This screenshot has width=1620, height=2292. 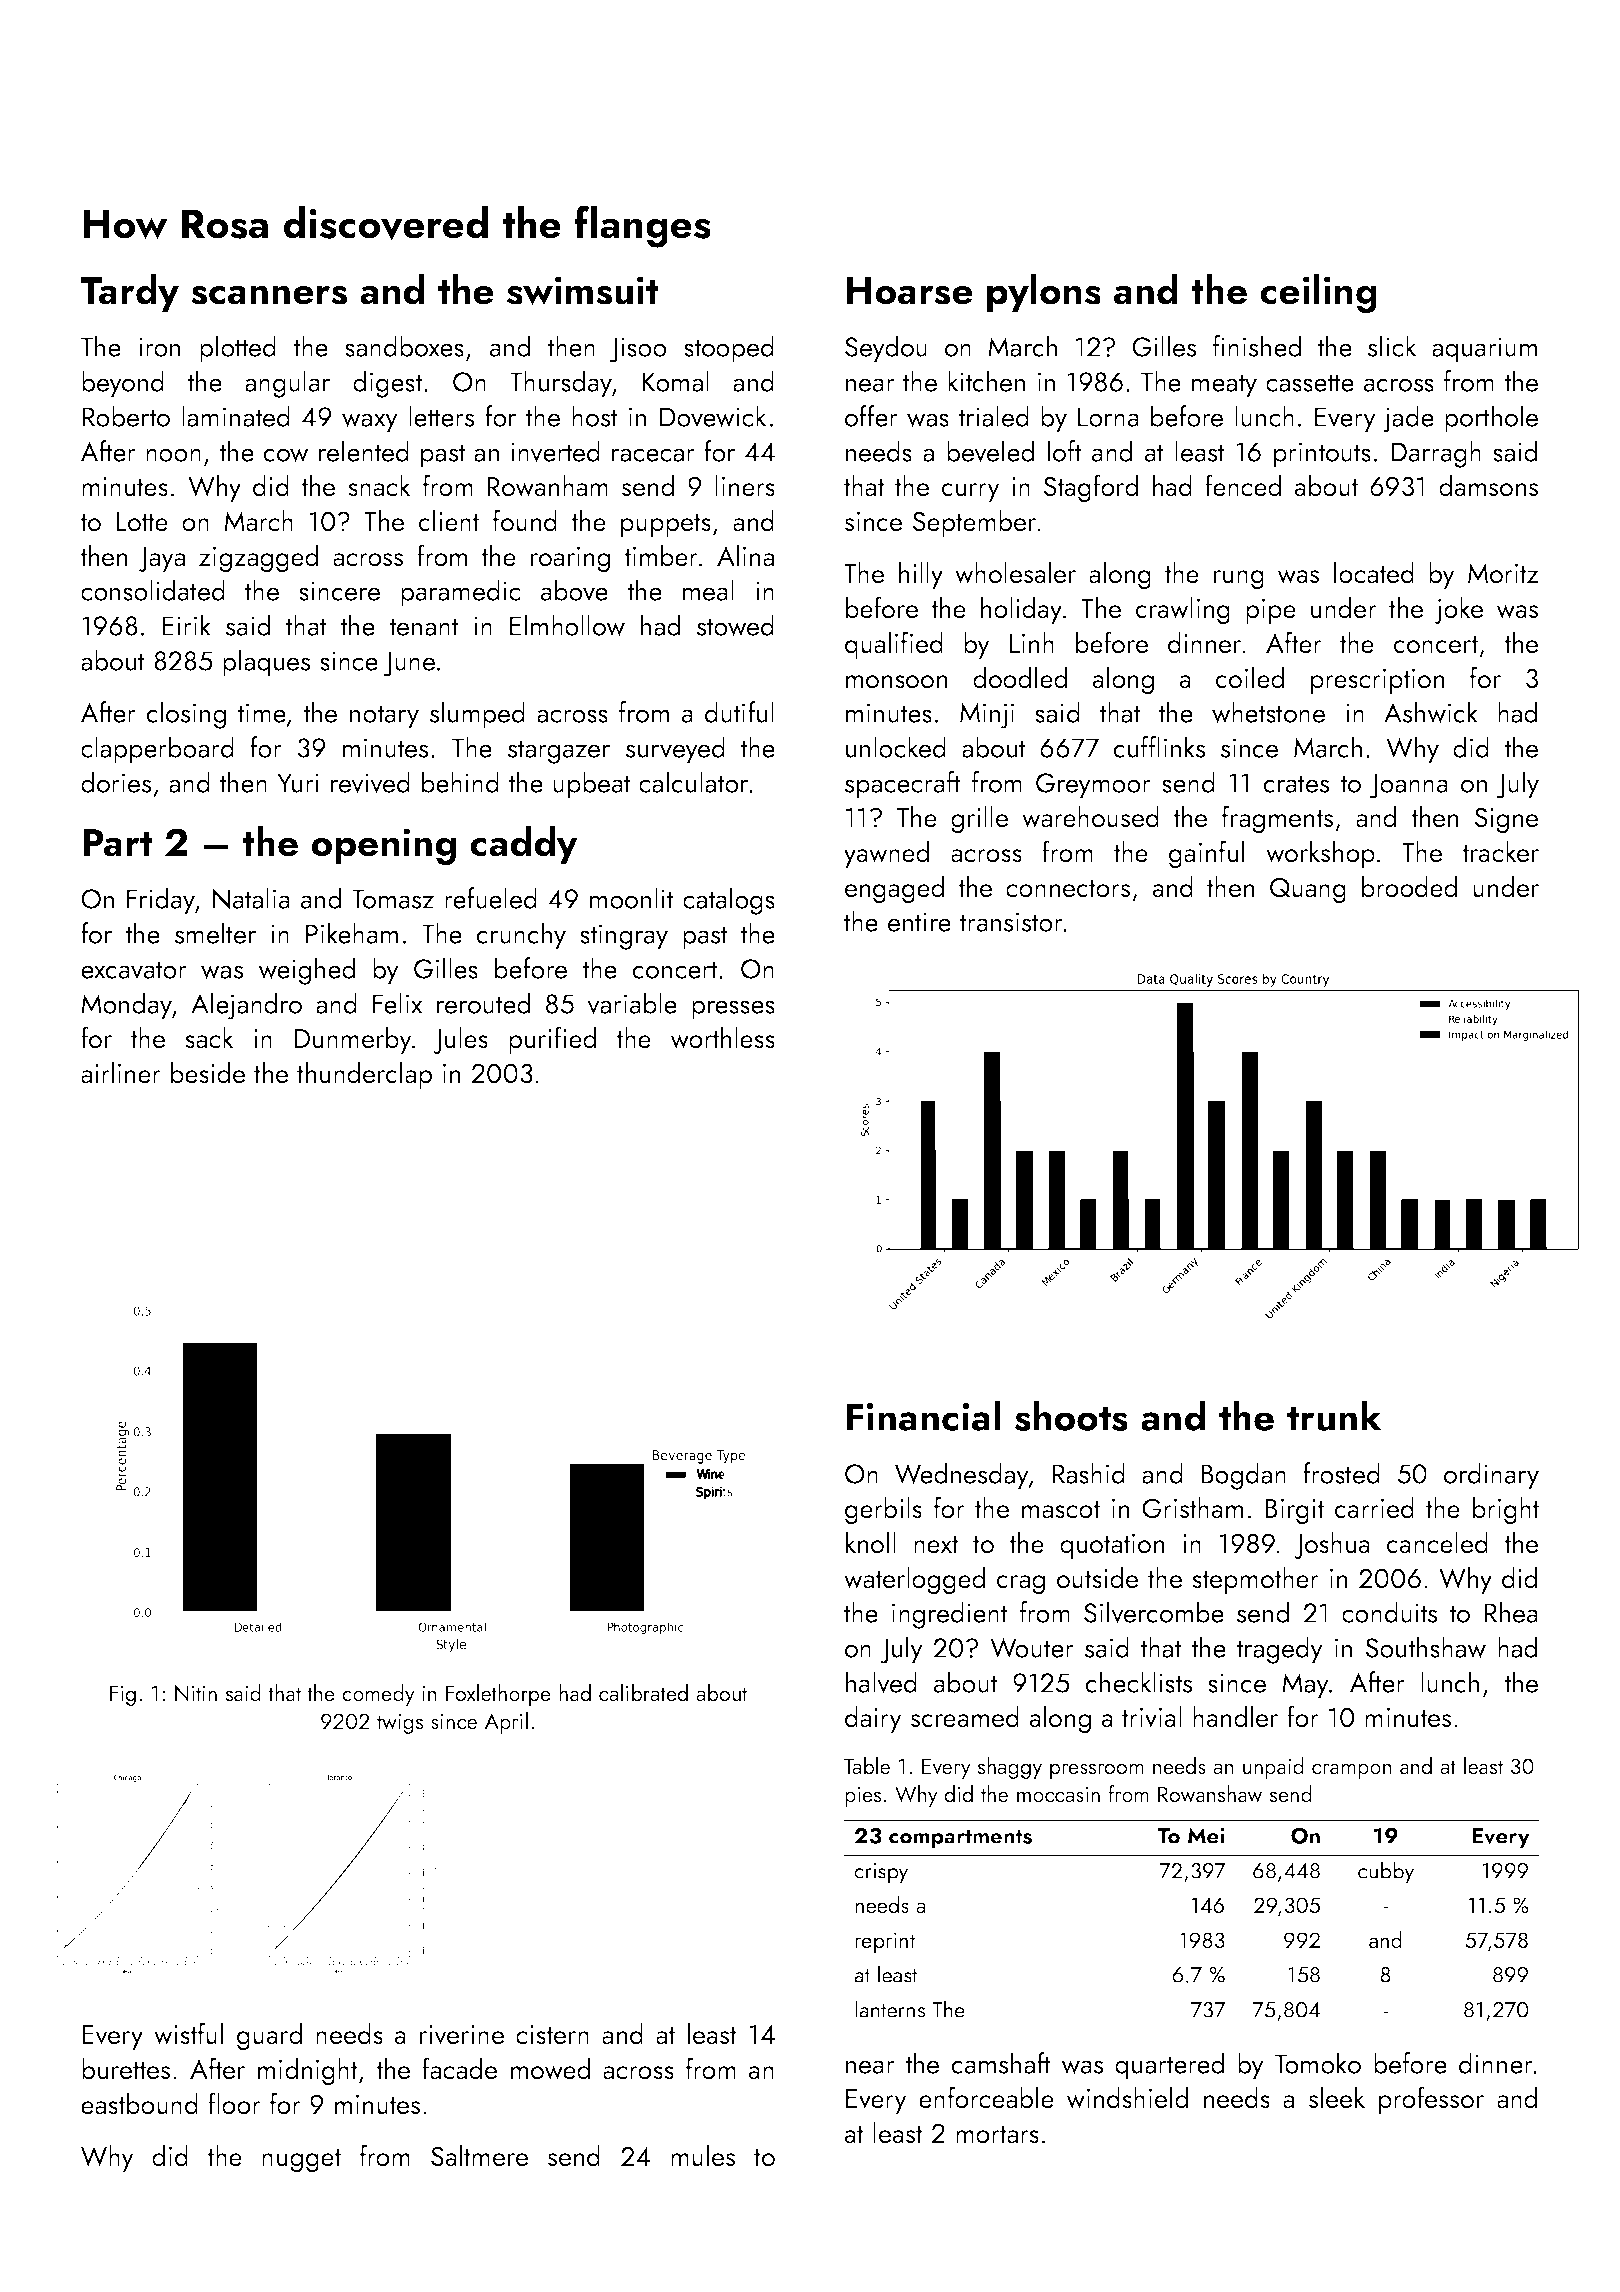 What do you see at coordinates (890, 2009) in the screenshot?
I see `lanterns` at bounding box center [890, 2009].
